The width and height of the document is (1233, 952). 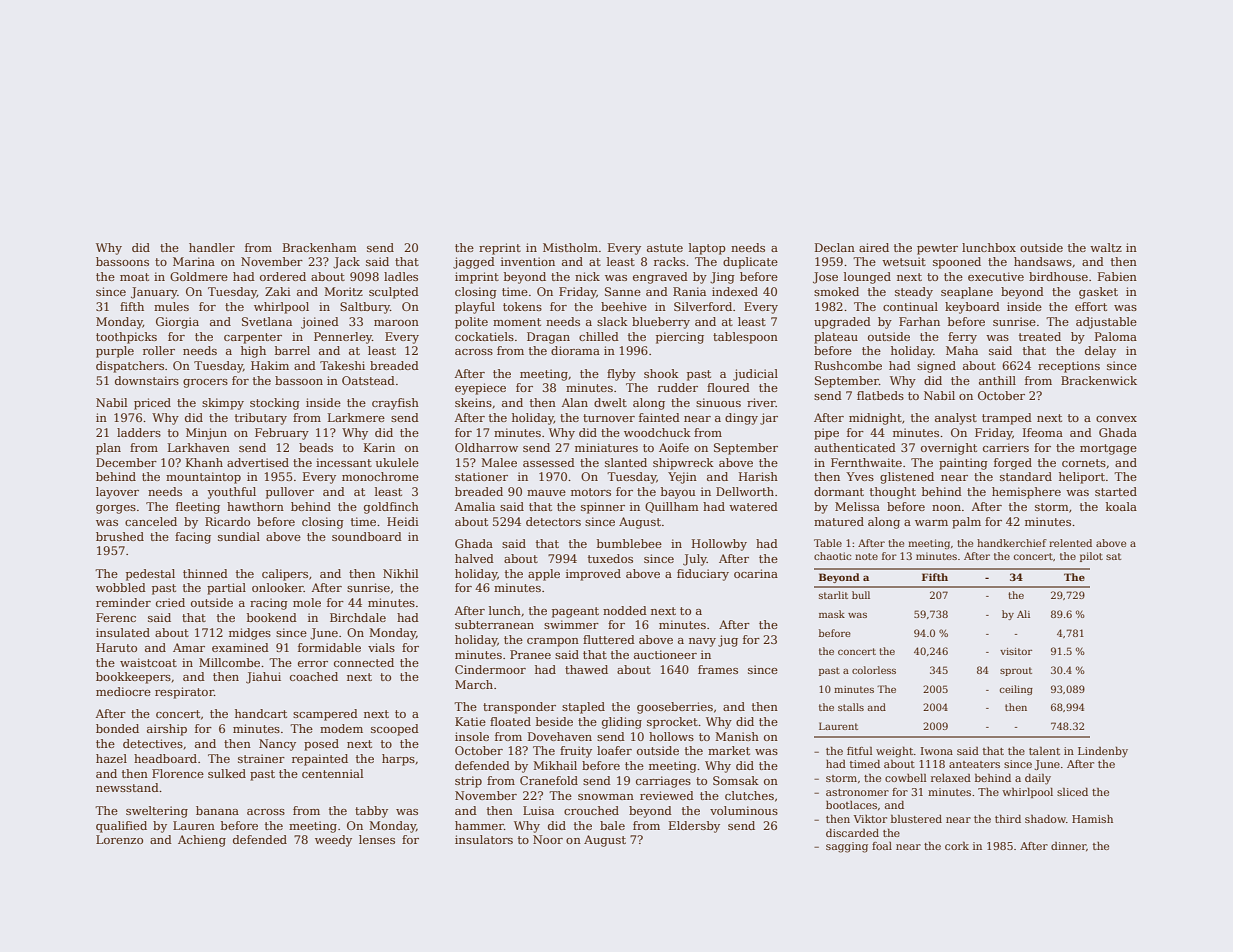 I want to click on handler, so click(x=212, y=247).
